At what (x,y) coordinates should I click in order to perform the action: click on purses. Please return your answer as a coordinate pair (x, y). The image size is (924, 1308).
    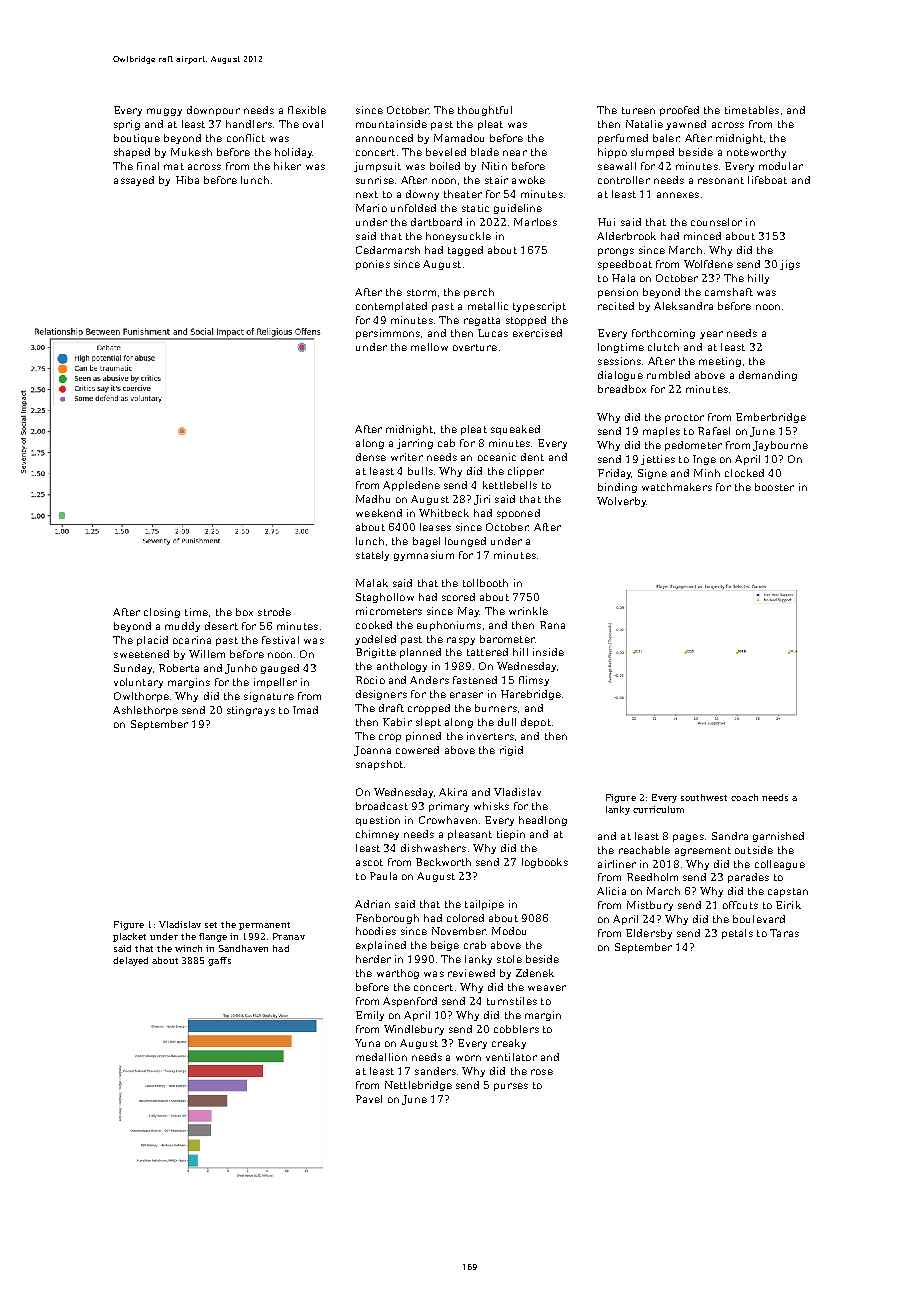
    Looking at the image, I should click on (511, 1087).
